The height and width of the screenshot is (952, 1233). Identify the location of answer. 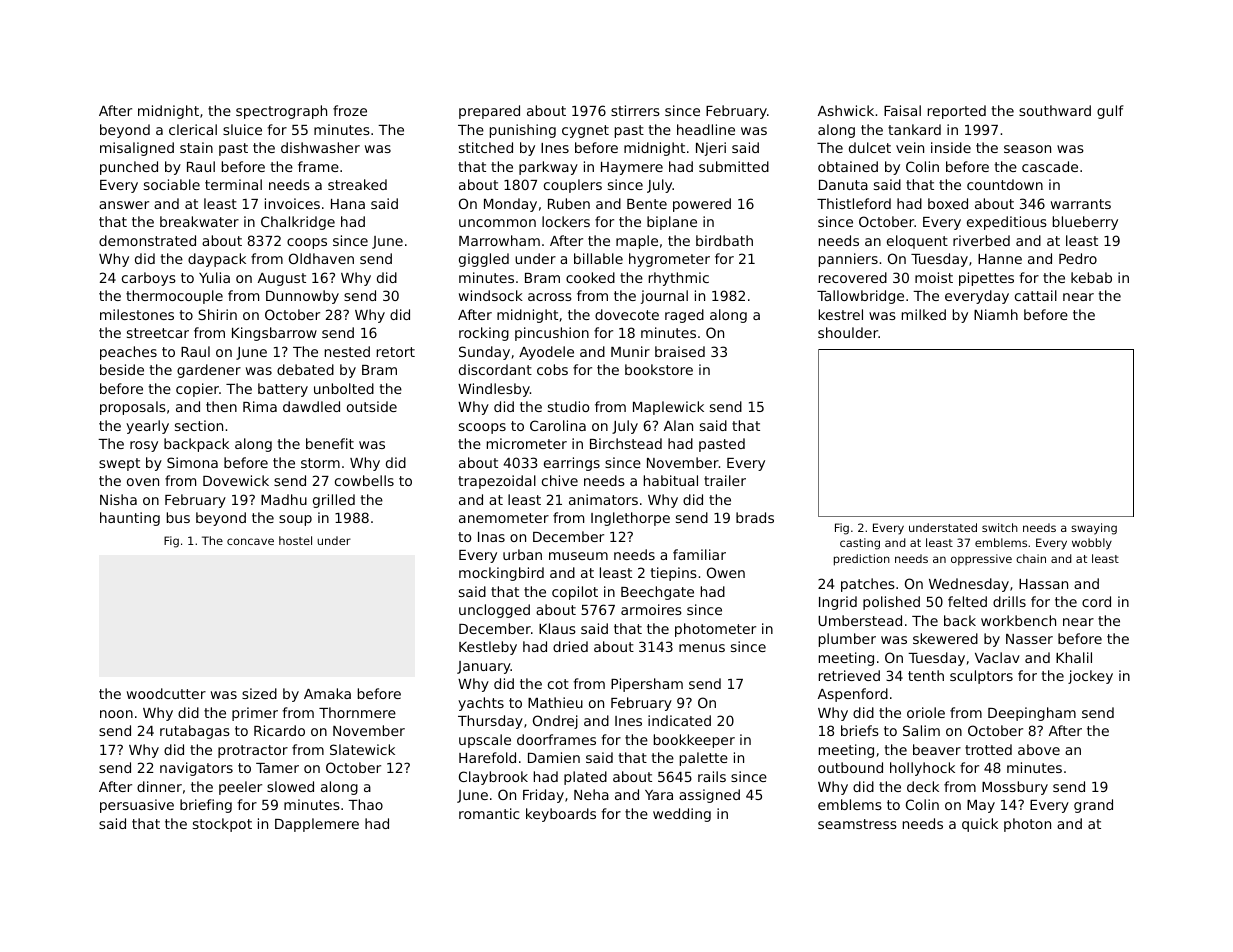
(124, 205).
